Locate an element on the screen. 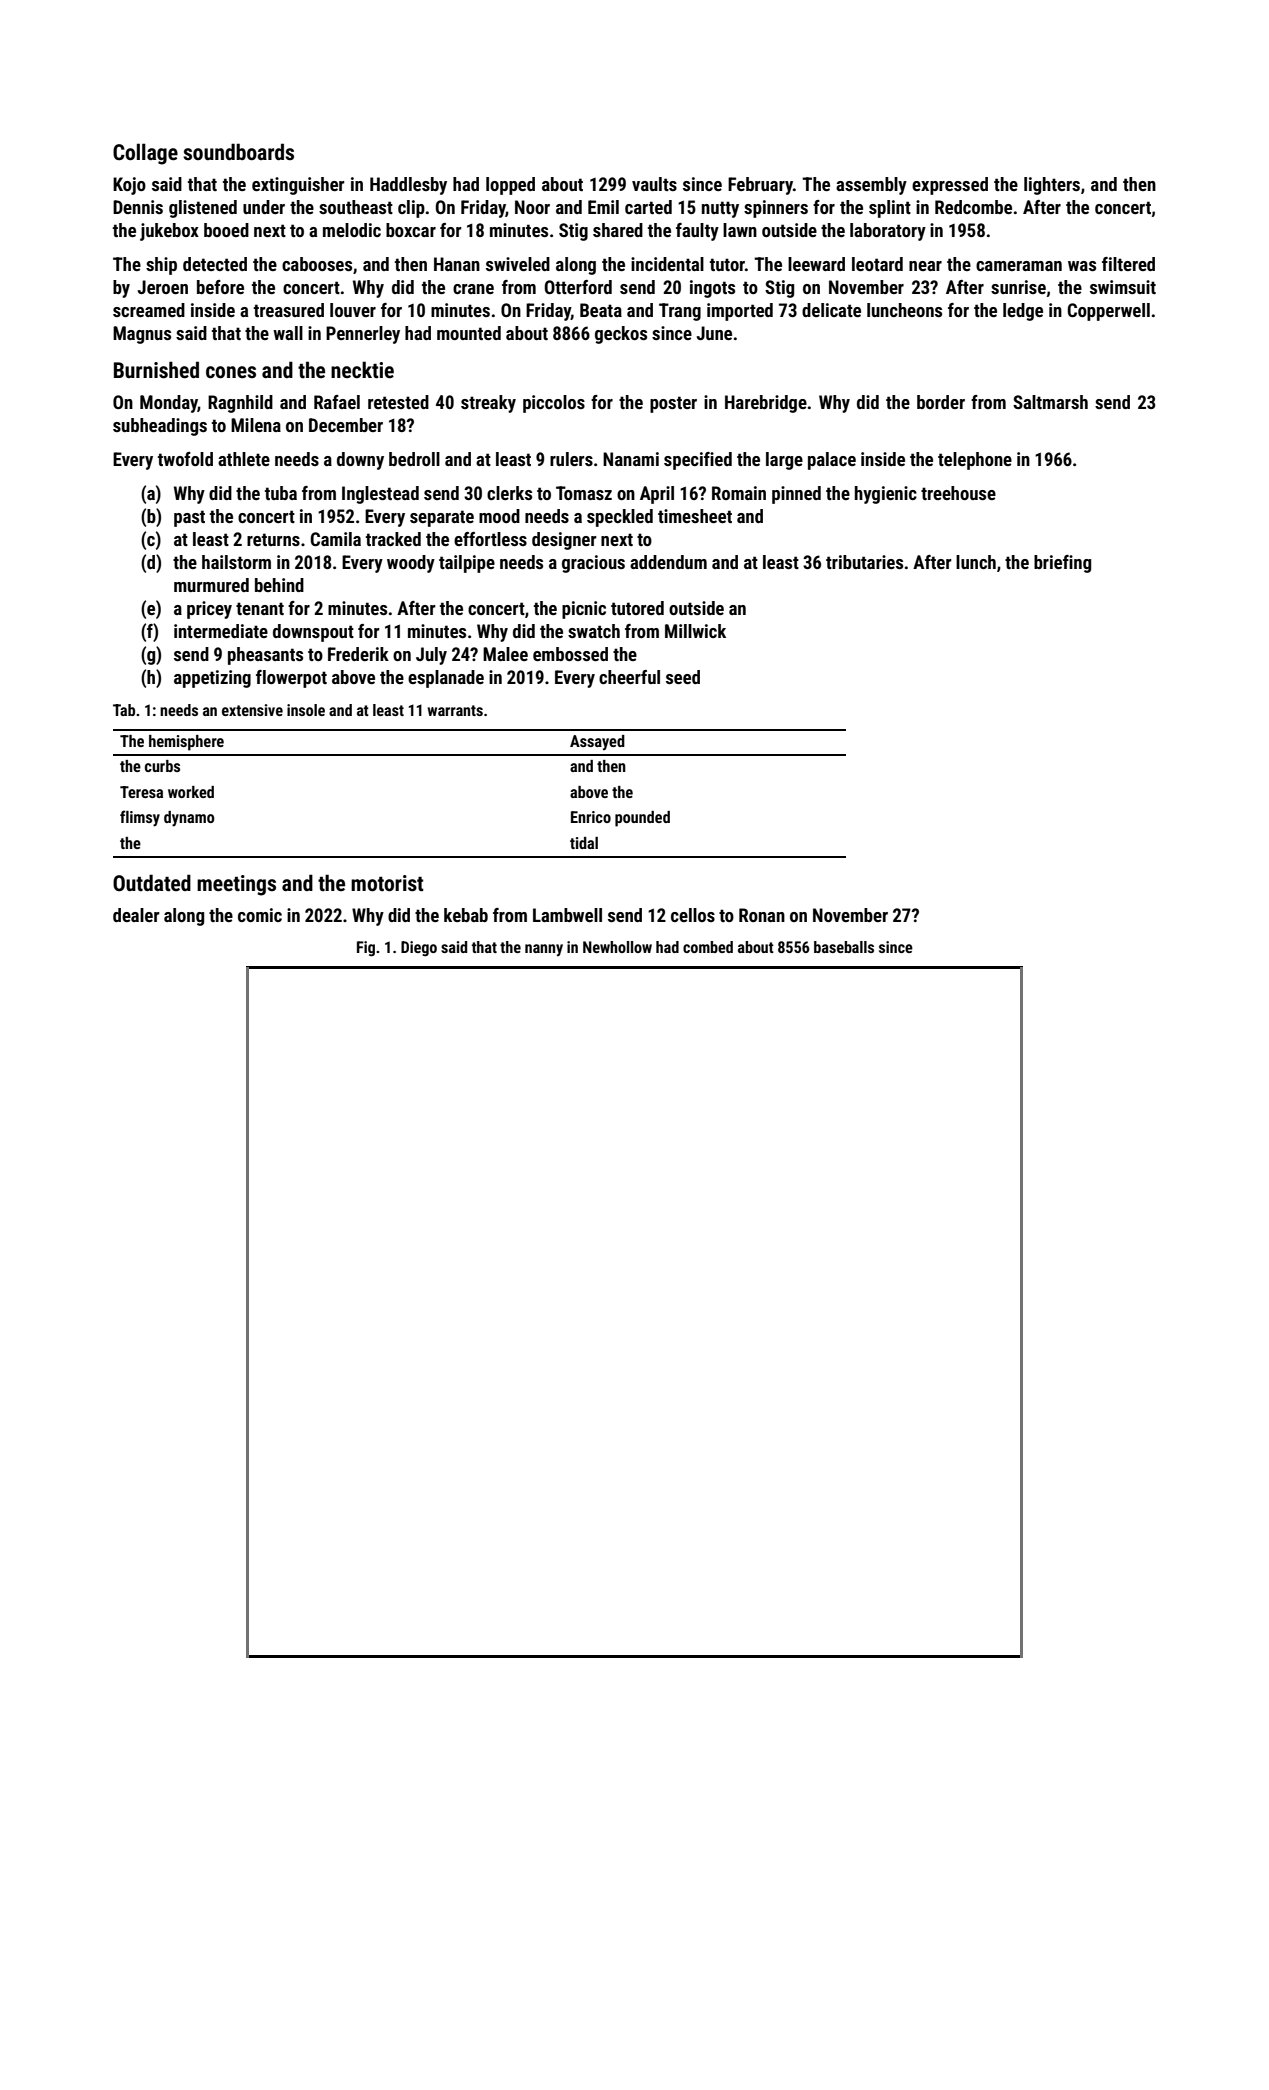 The image size is (1269, 2090). dealer is located at coordinates (136, 915).
